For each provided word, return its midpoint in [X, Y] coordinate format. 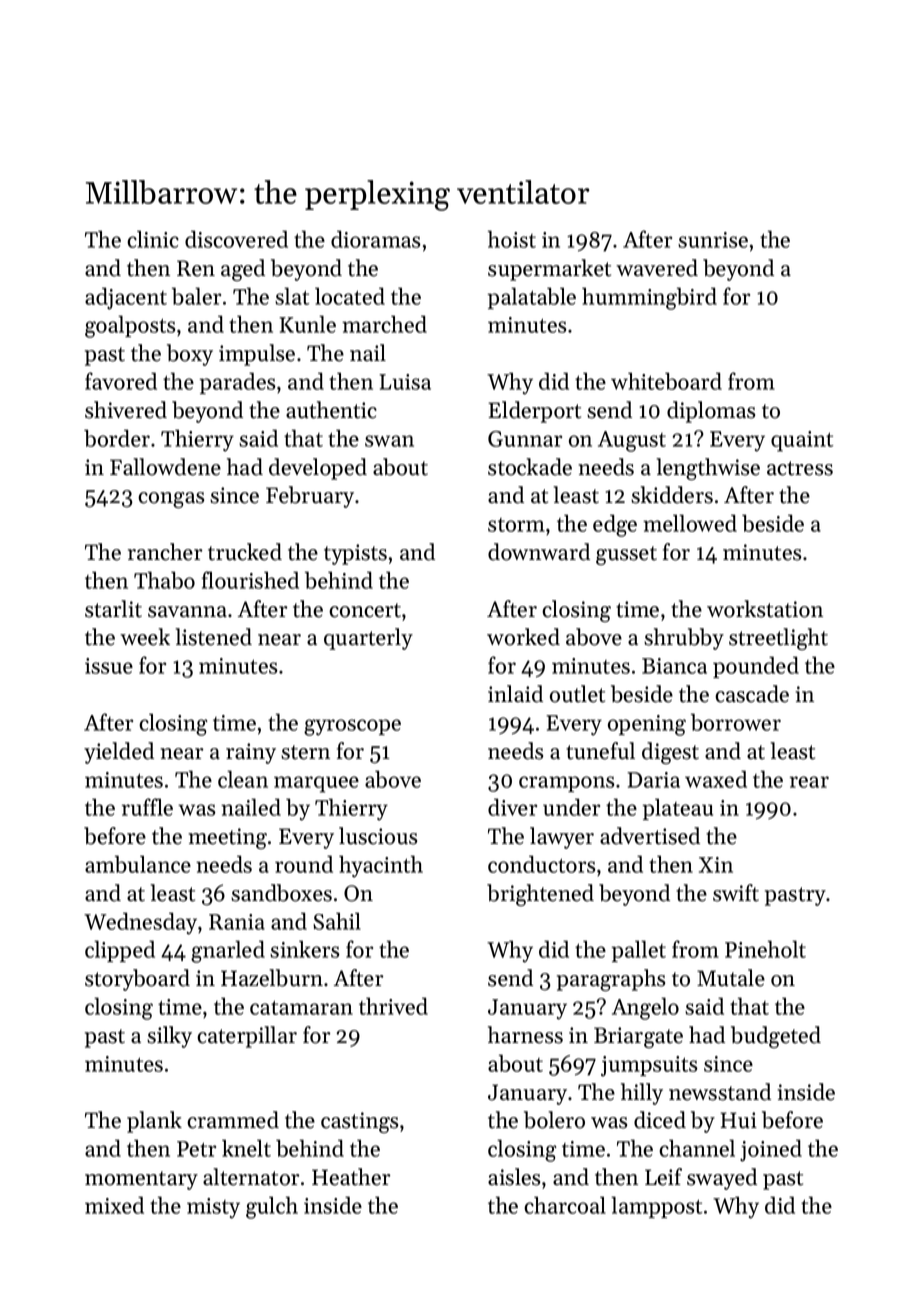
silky [169, 1037]
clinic [153, 239]
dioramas [376, 239]
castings [359, 1122]
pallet [639, 951]
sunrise [713, 240]
